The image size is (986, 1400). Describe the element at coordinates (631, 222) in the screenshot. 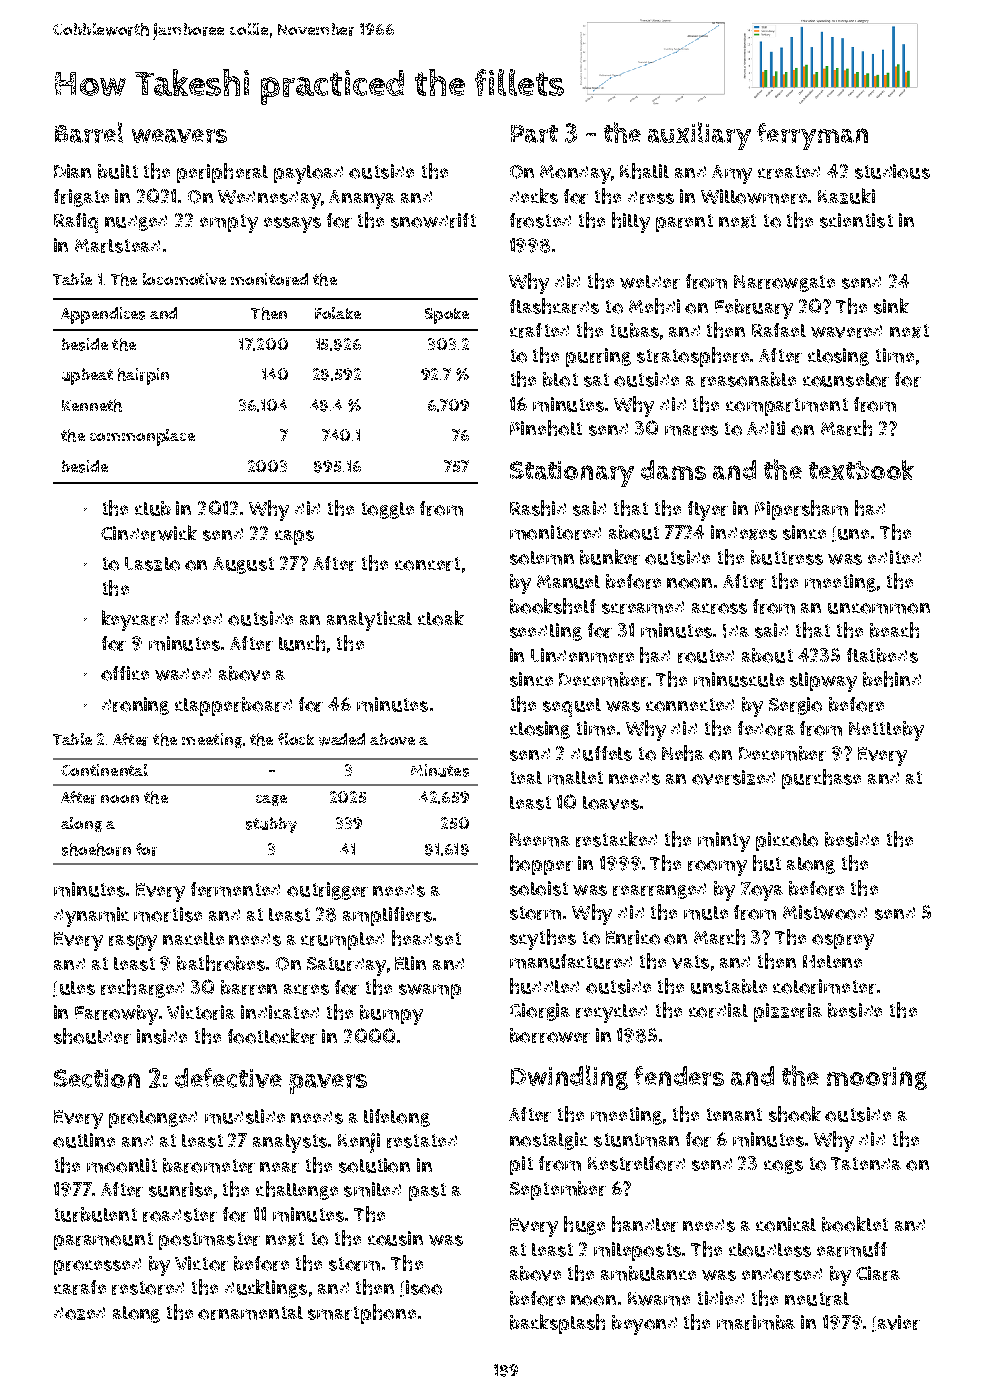

I see `hilly` at that location.
